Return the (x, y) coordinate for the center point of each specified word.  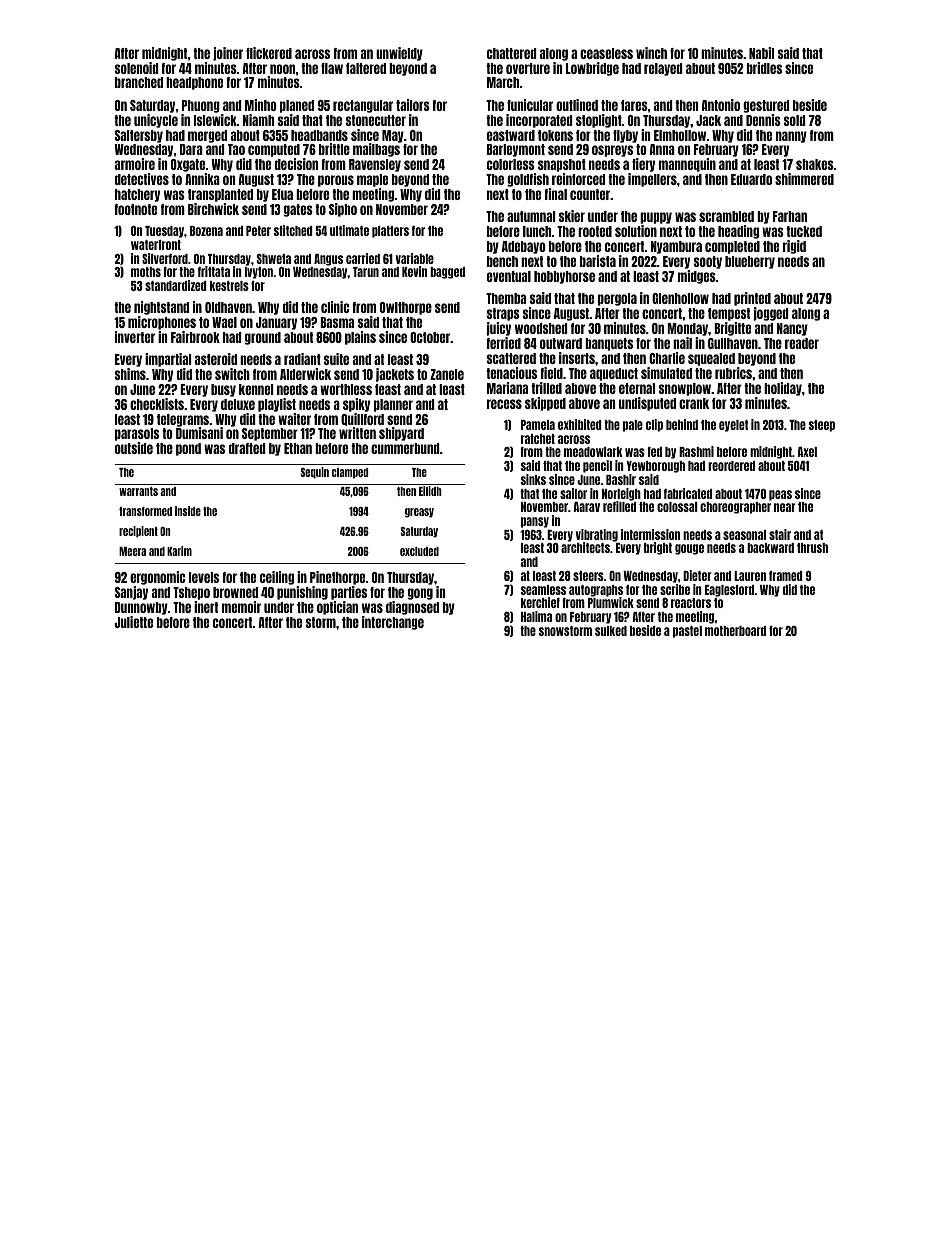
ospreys (612, 151)
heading (738, 232)
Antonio (720, 105)
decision (296, 164)
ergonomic (157, 578)
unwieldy (399, 54)
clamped (350, 473)
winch (651, 53)
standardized (176, 285)
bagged (447, 273)
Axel (807, 452)
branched (139, 82)
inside (188, 511)
